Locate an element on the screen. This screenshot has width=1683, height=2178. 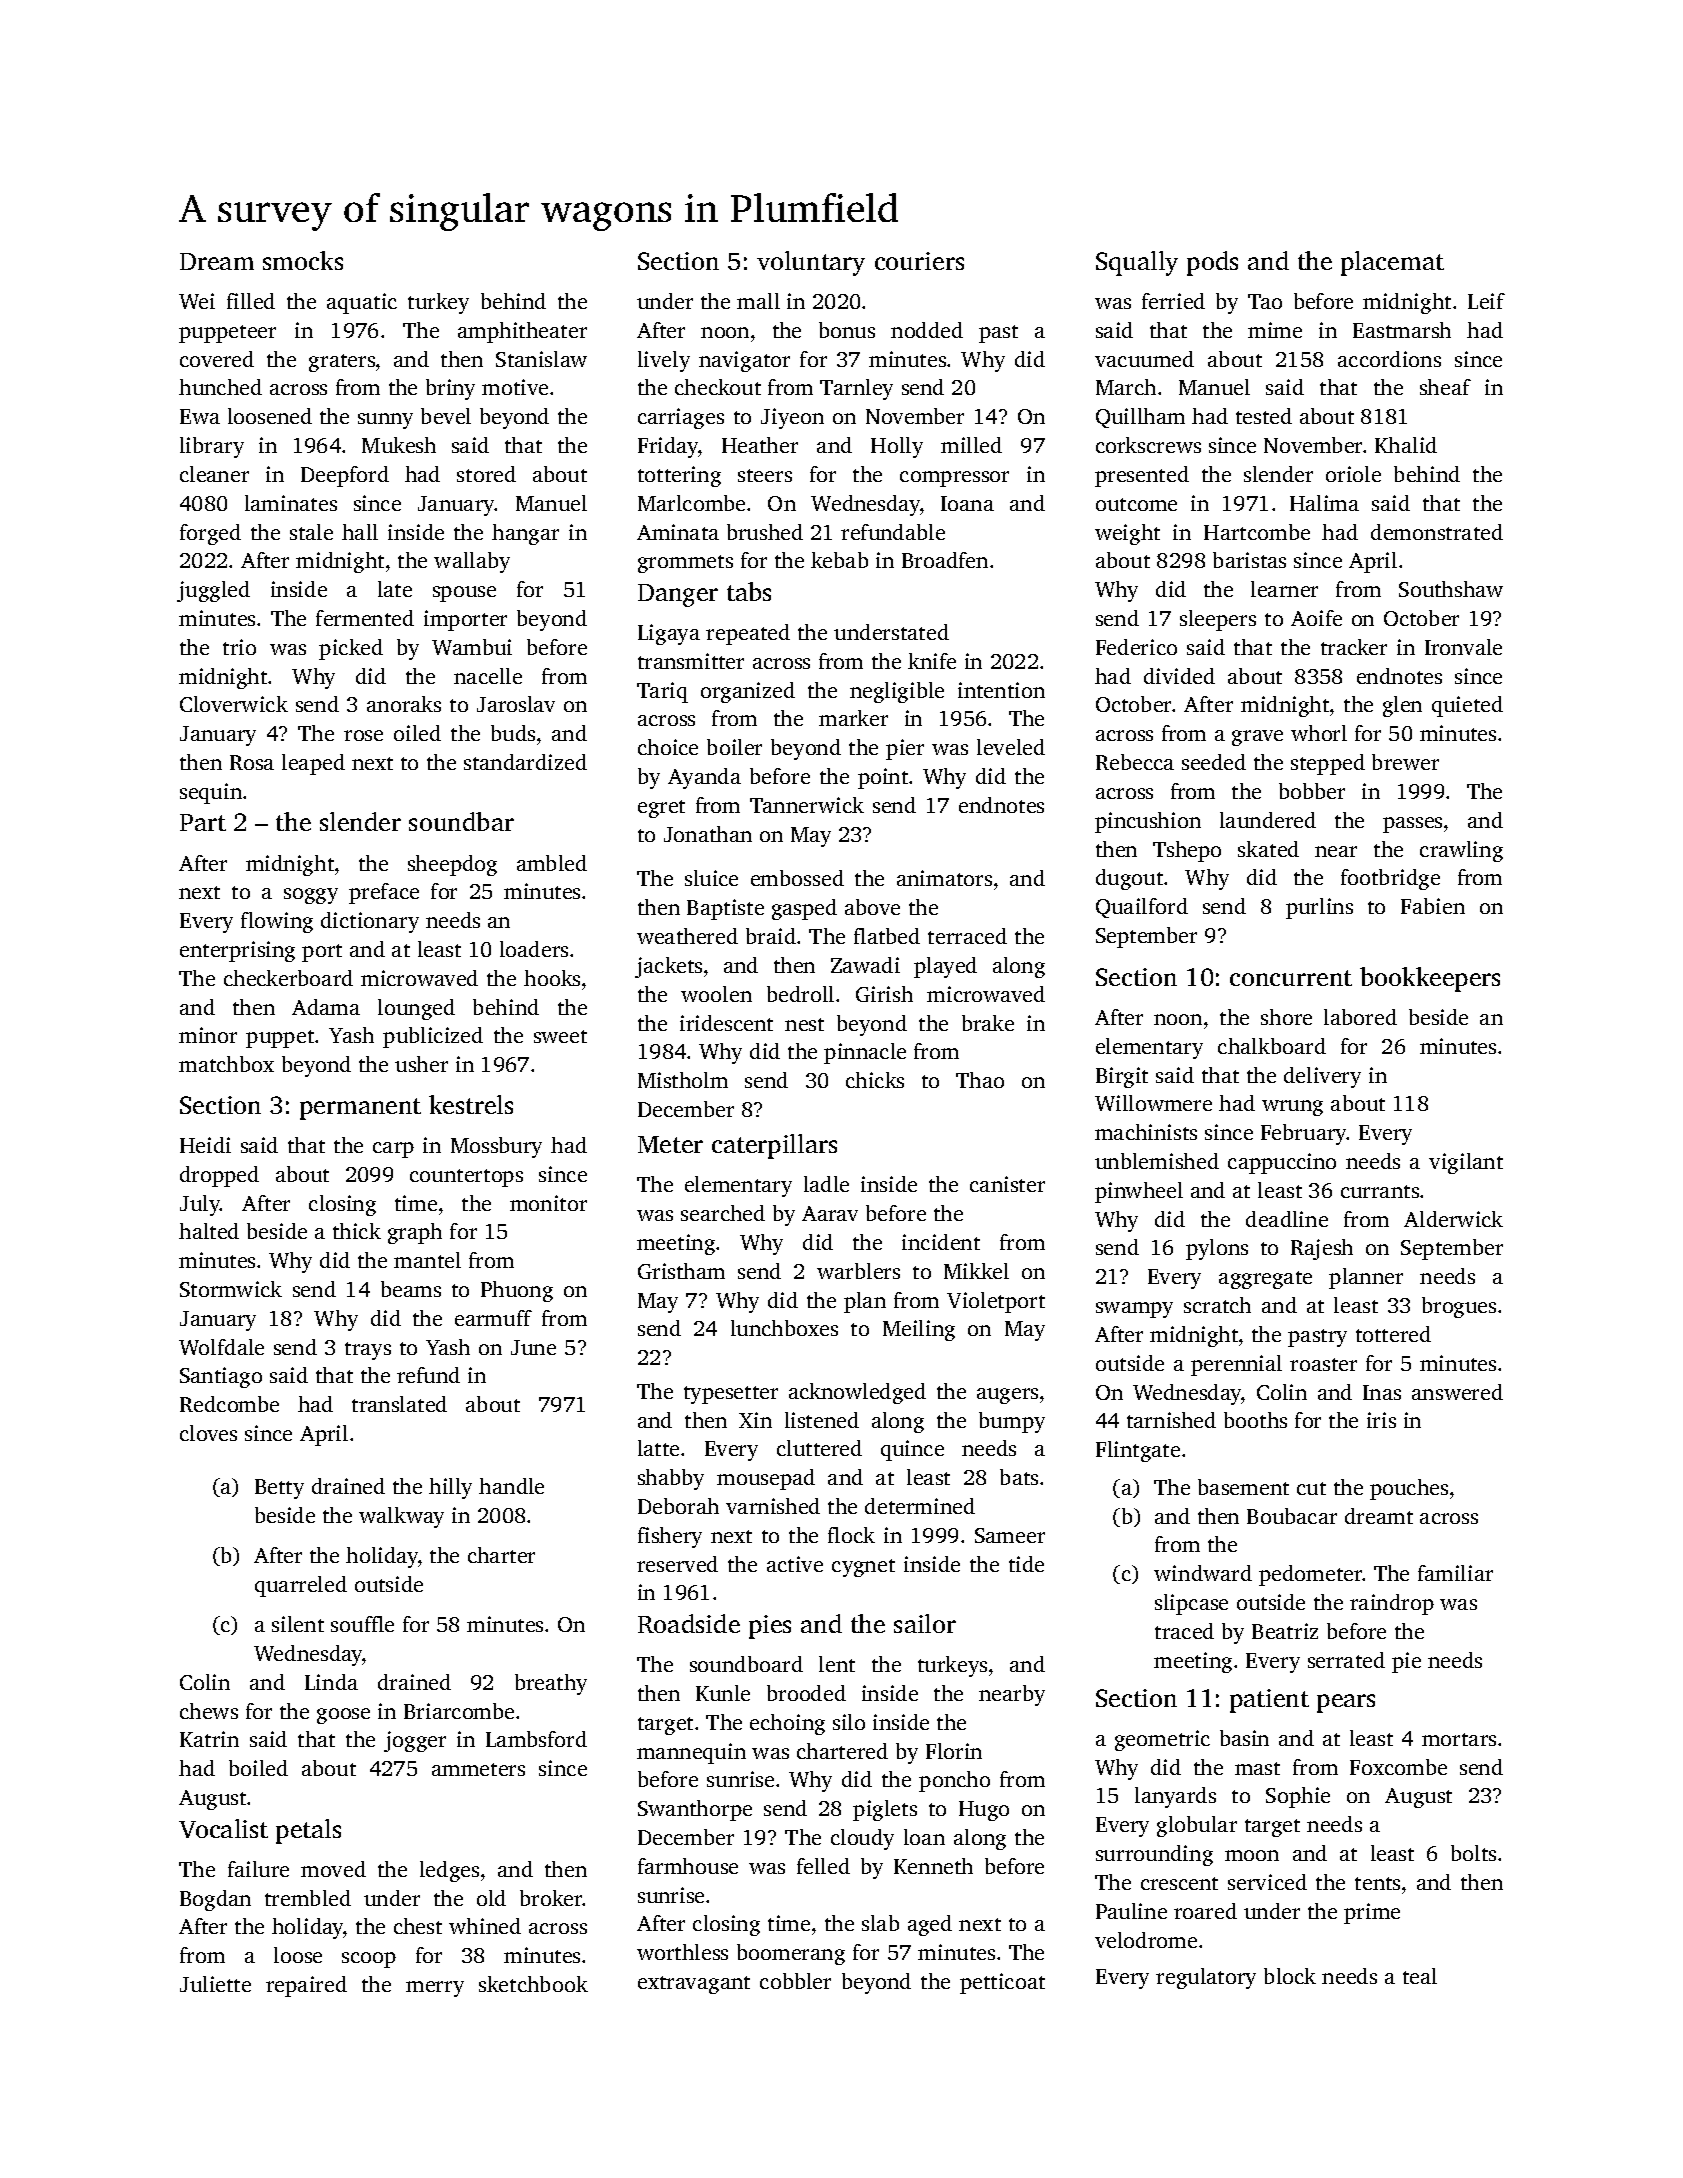
voluntary is located at coordinates (811, 263).
